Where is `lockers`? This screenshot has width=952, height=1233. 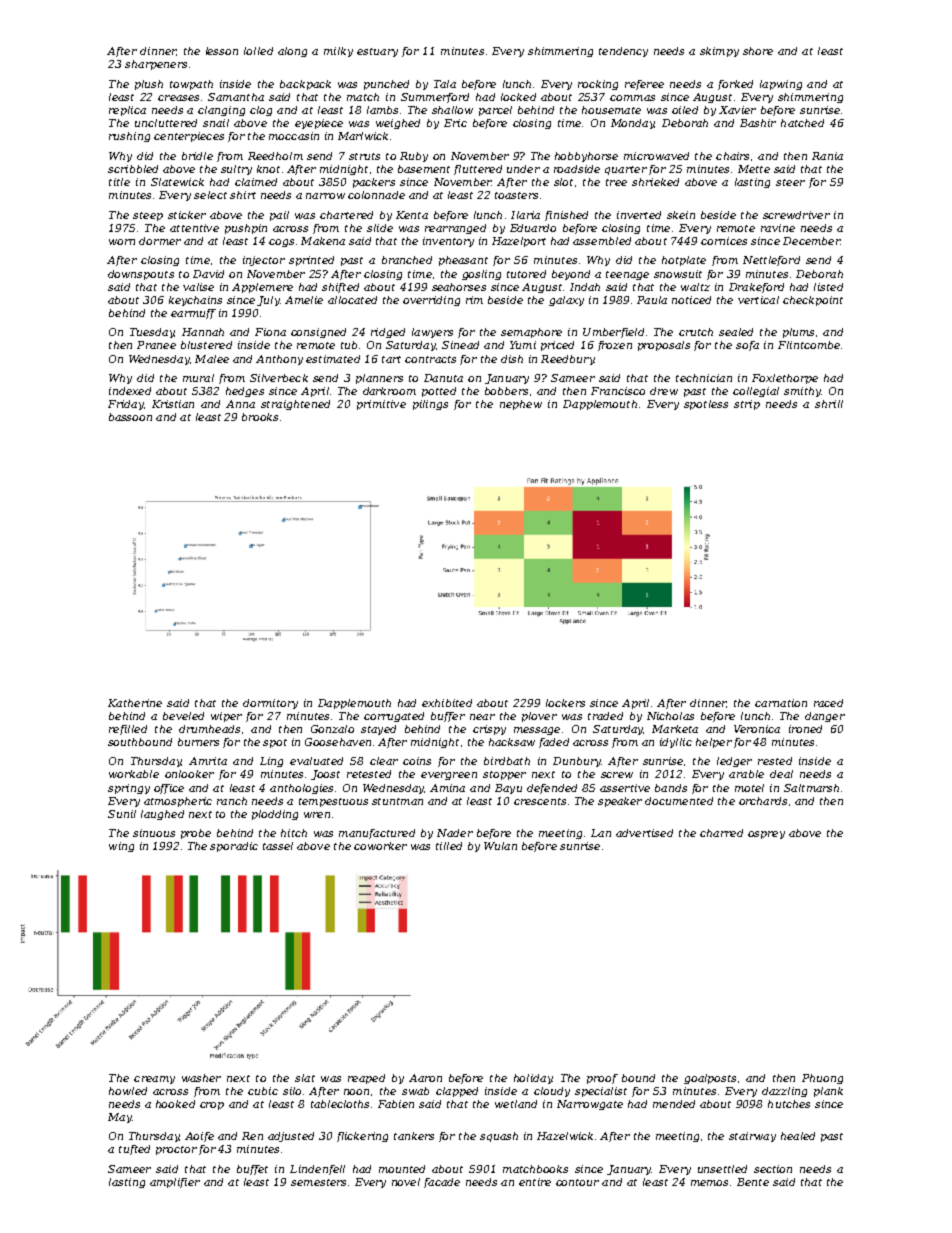 lockers is located at coordinates (565, 703).
